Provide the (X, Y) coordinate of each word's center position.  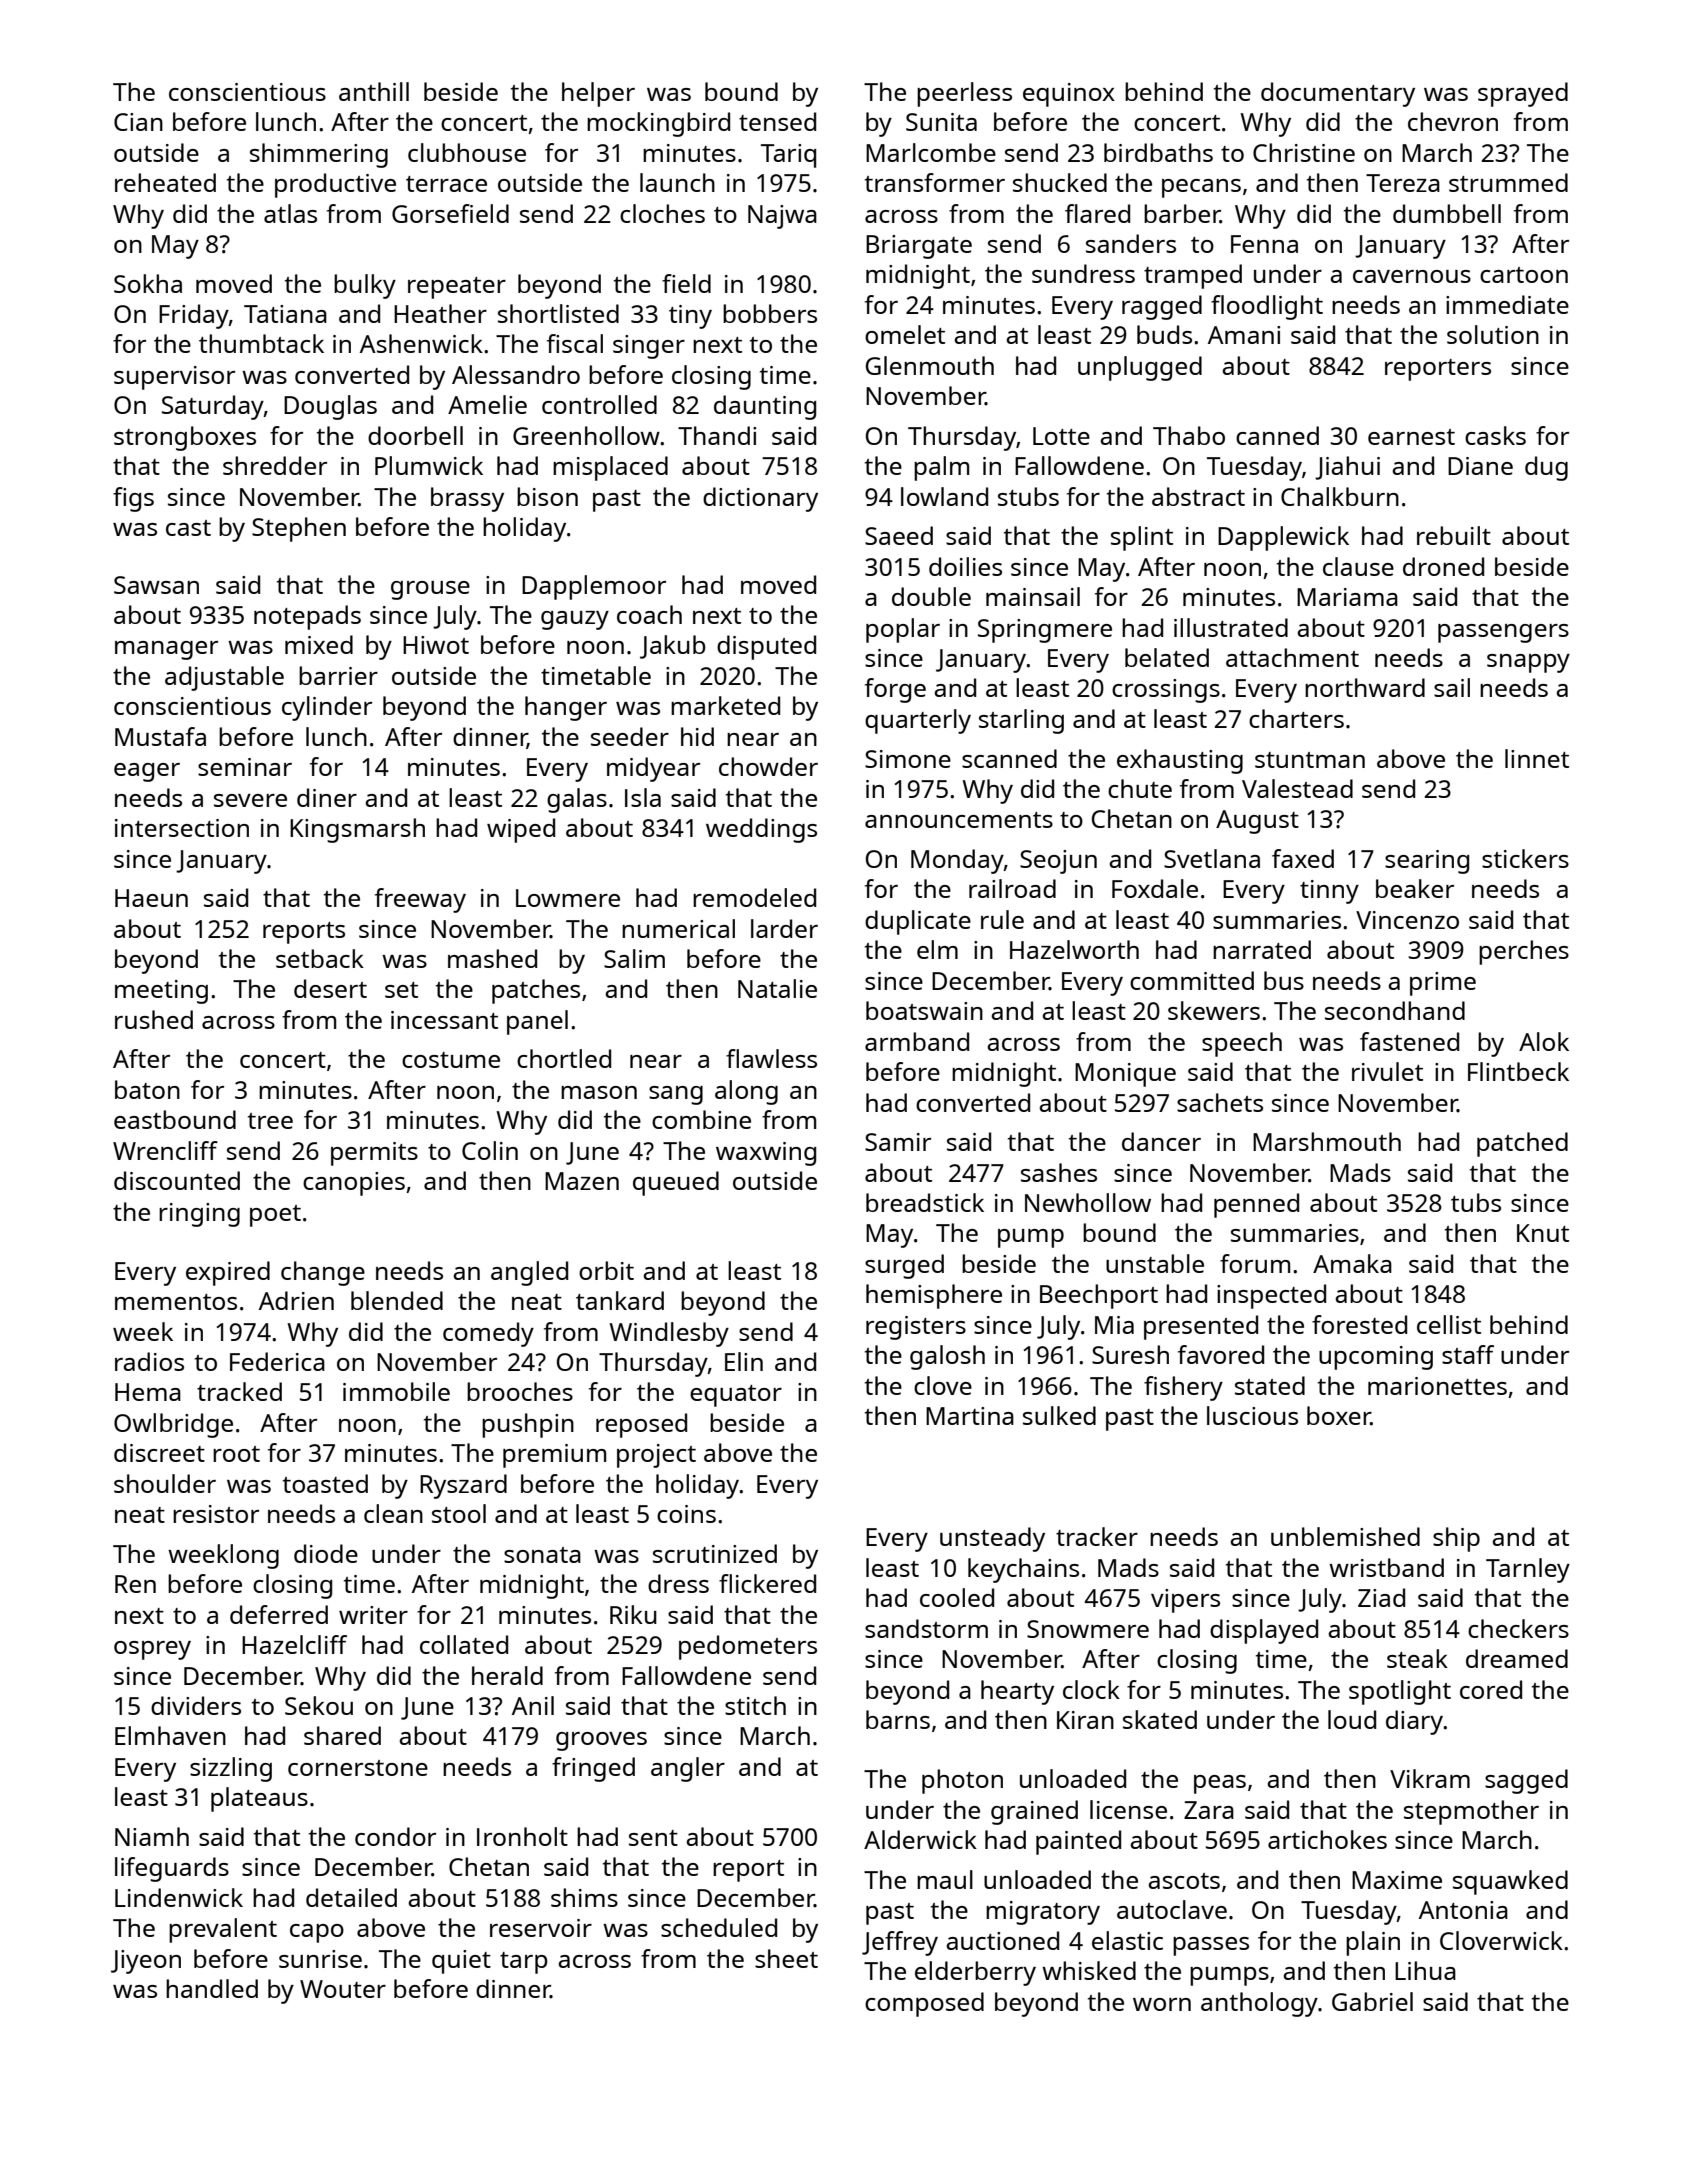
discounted (177, 1180)
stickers (1525, 858)
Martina (970, 1416)
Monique (1125, 1075)
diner (327, 797)
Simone (908, 759)
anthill (374, 91)
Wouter (343, 1989)
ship (1456, 1539)
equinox (1069, 95)
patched (1522, 1144)
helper (598, 94)
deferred (279, 1614)
